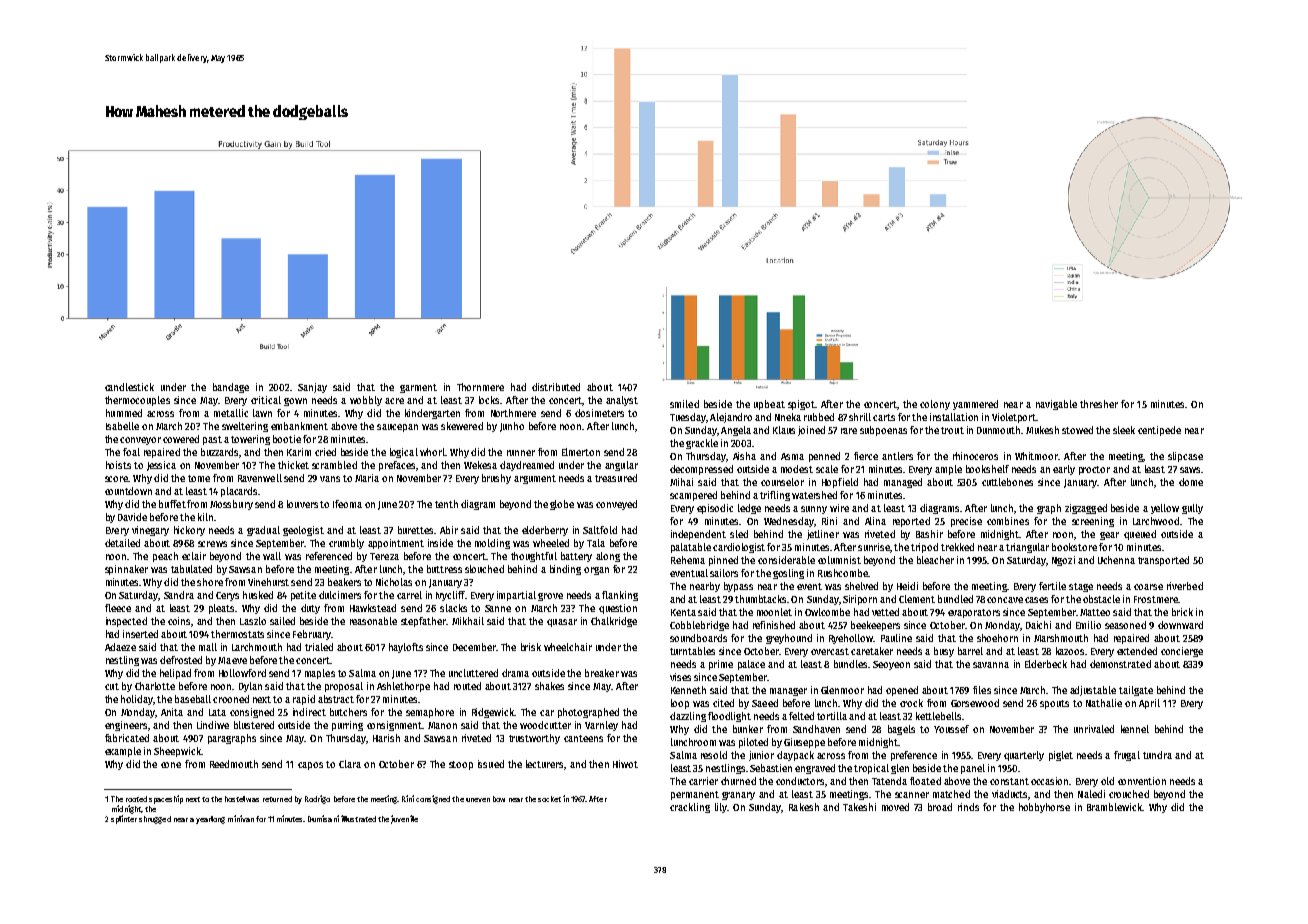  What do you see at coordinates (373, 621) in the image?
I see `reasonable` at bounding box center [373, 621].
